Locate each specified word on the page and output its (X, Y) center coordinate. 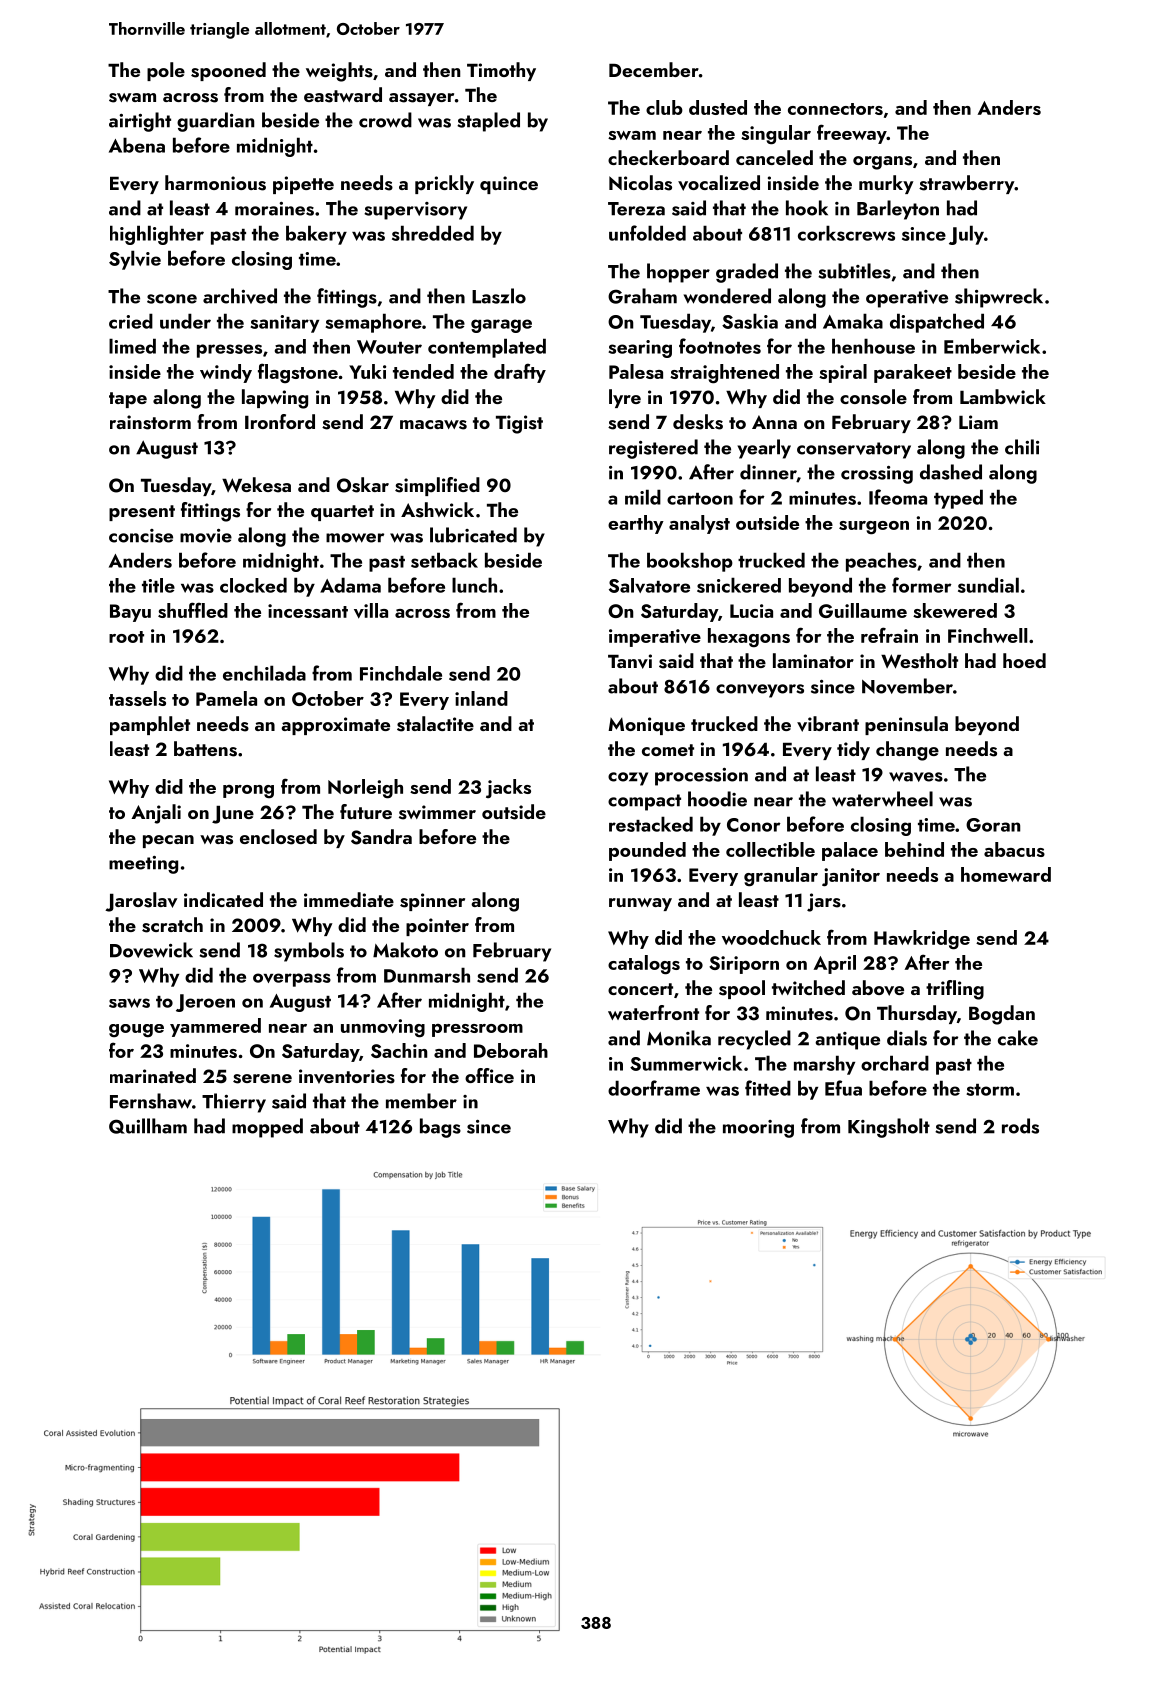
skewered (955, 610)
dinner (768, 473)
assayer (421, 99)
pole (166, 71)
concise (141, 536)
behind (914, 849)
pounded (647, 851)
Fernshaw (151, 1101)
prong (248, 791)
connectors (835, 109)
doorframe (654, 1088)
